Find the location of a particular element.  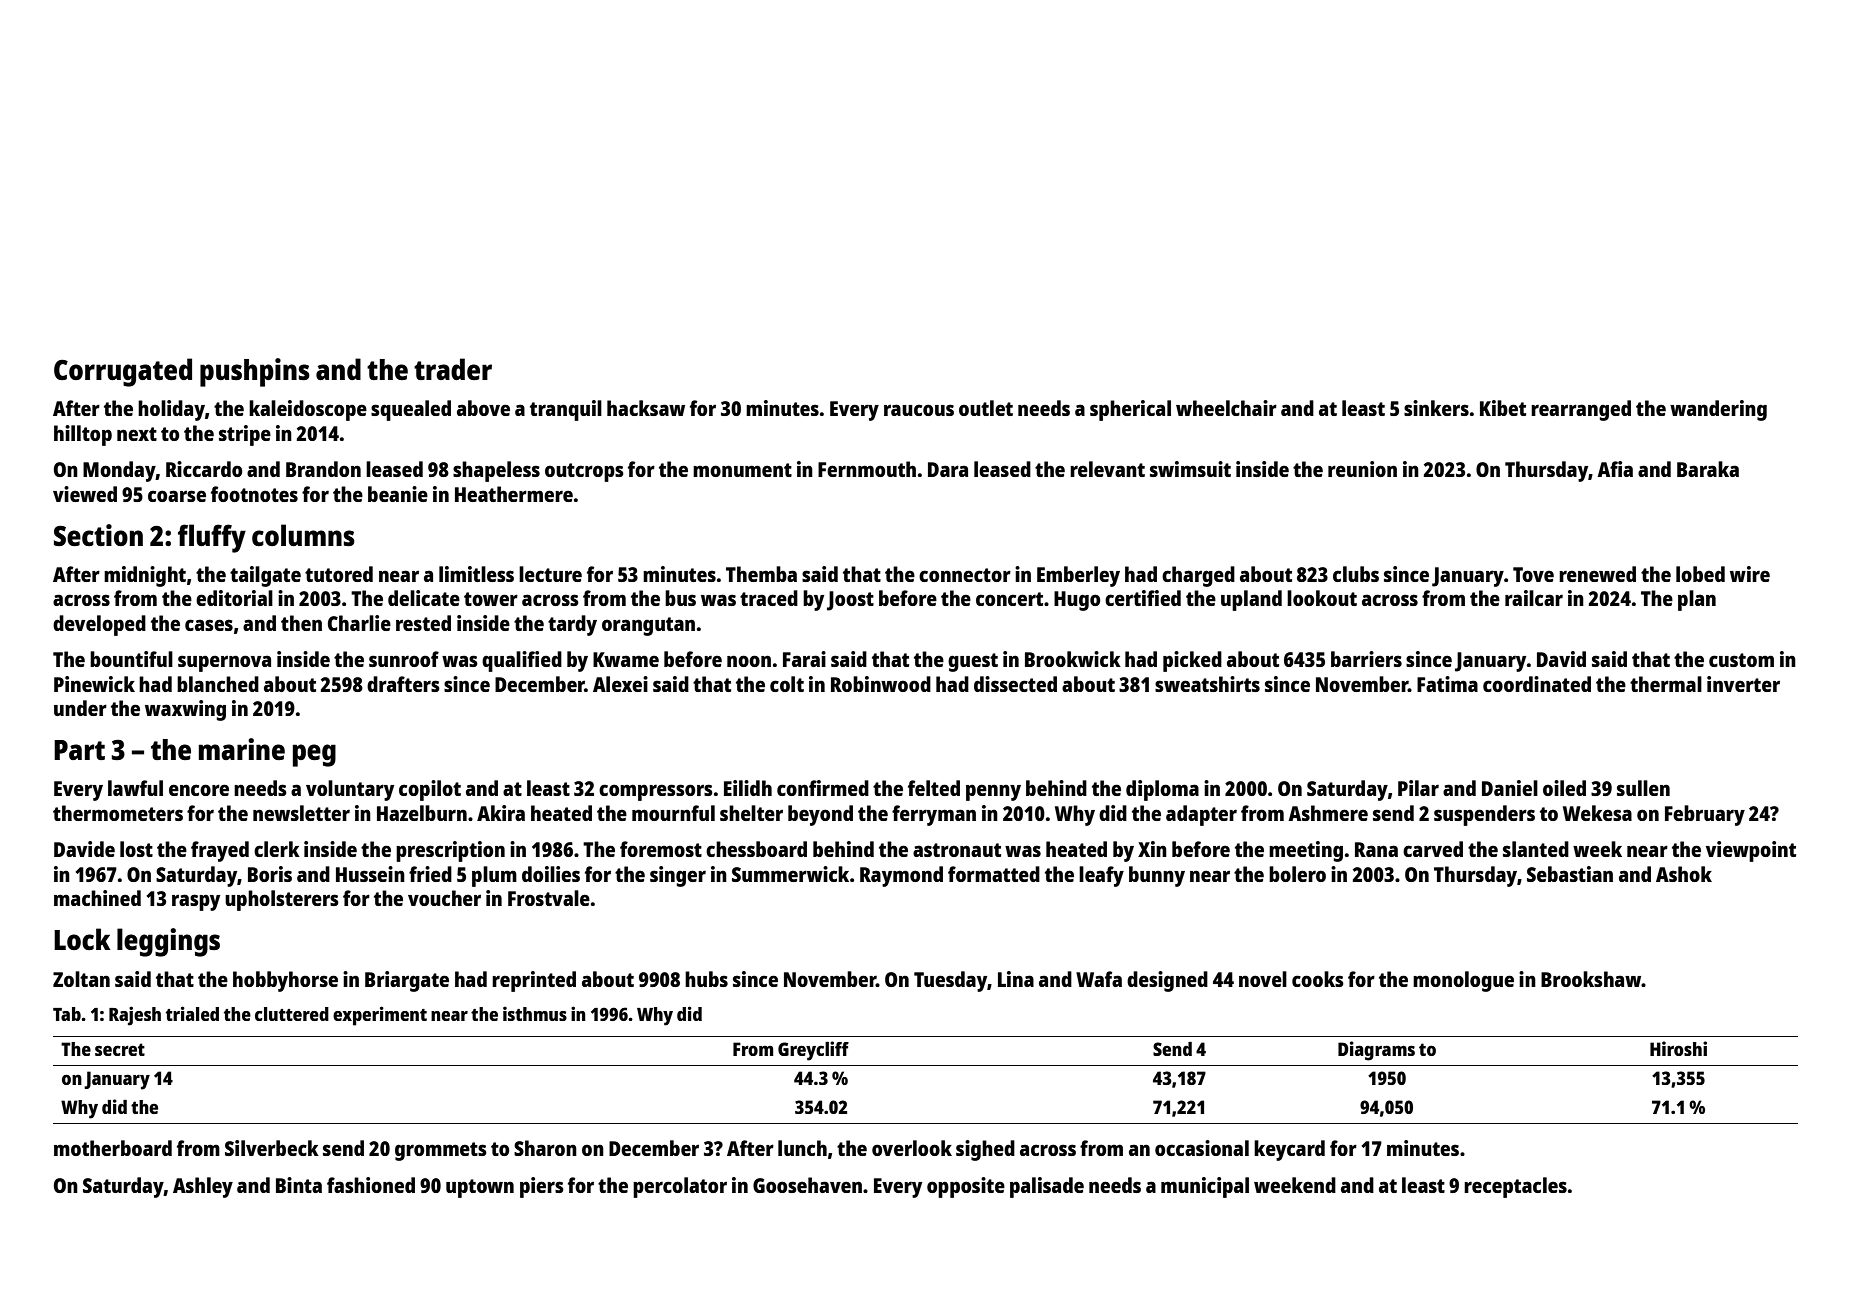

Themba is located at coordinates (761, 574).
